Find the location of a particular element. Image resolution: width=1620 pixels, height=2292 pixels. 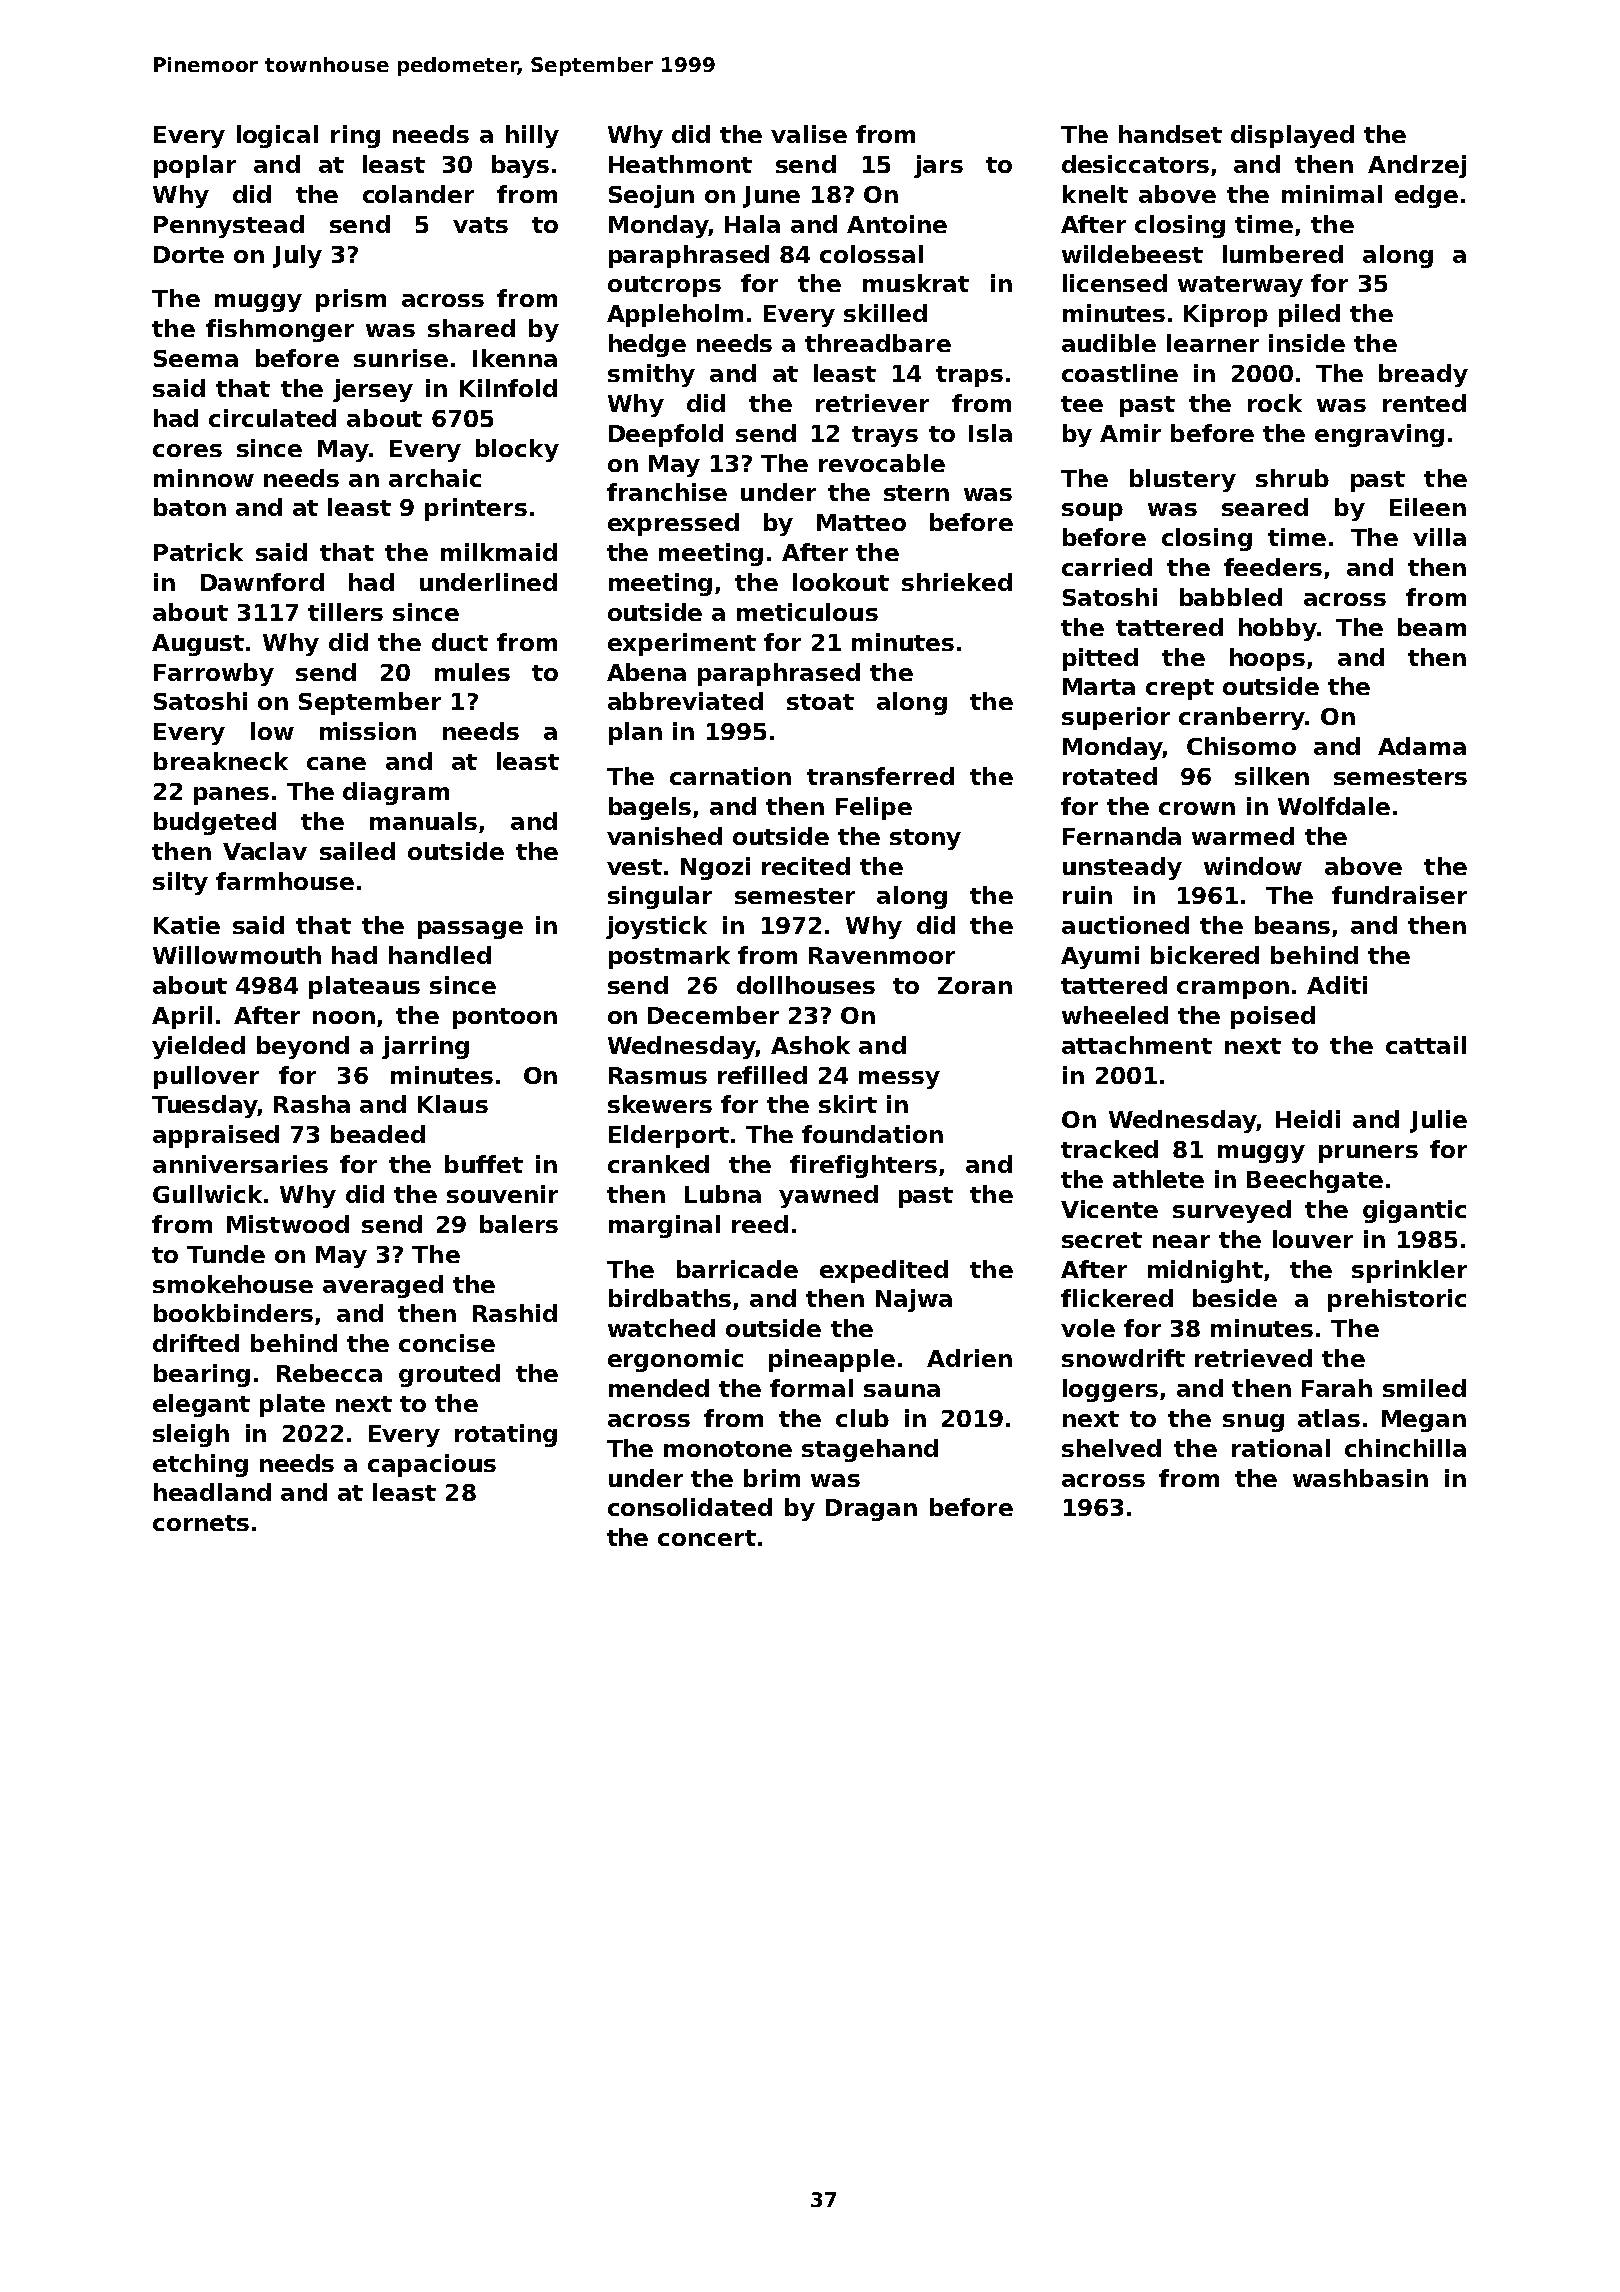

breakneck is located at coordinates (221, 761).
